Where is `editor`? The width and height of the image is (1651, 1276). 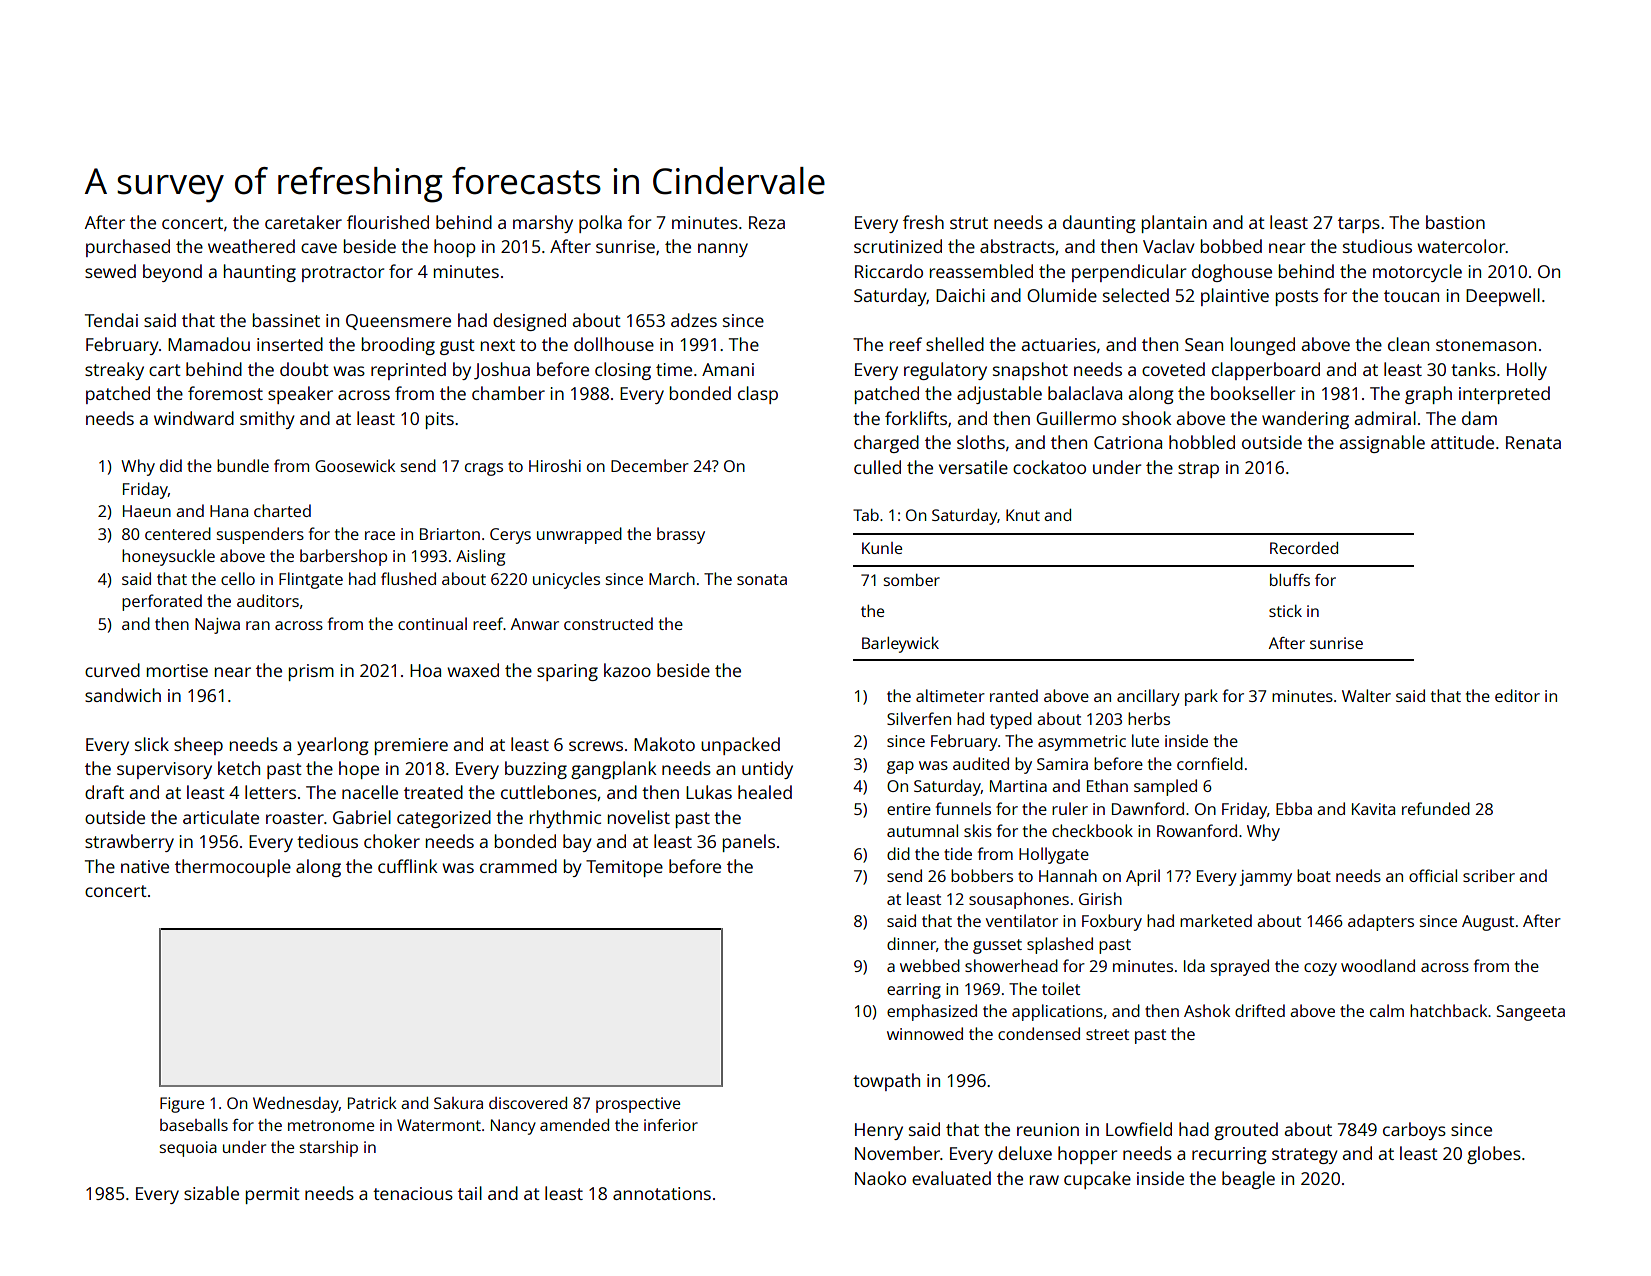 editor is located at coordinates (1517, 695).
